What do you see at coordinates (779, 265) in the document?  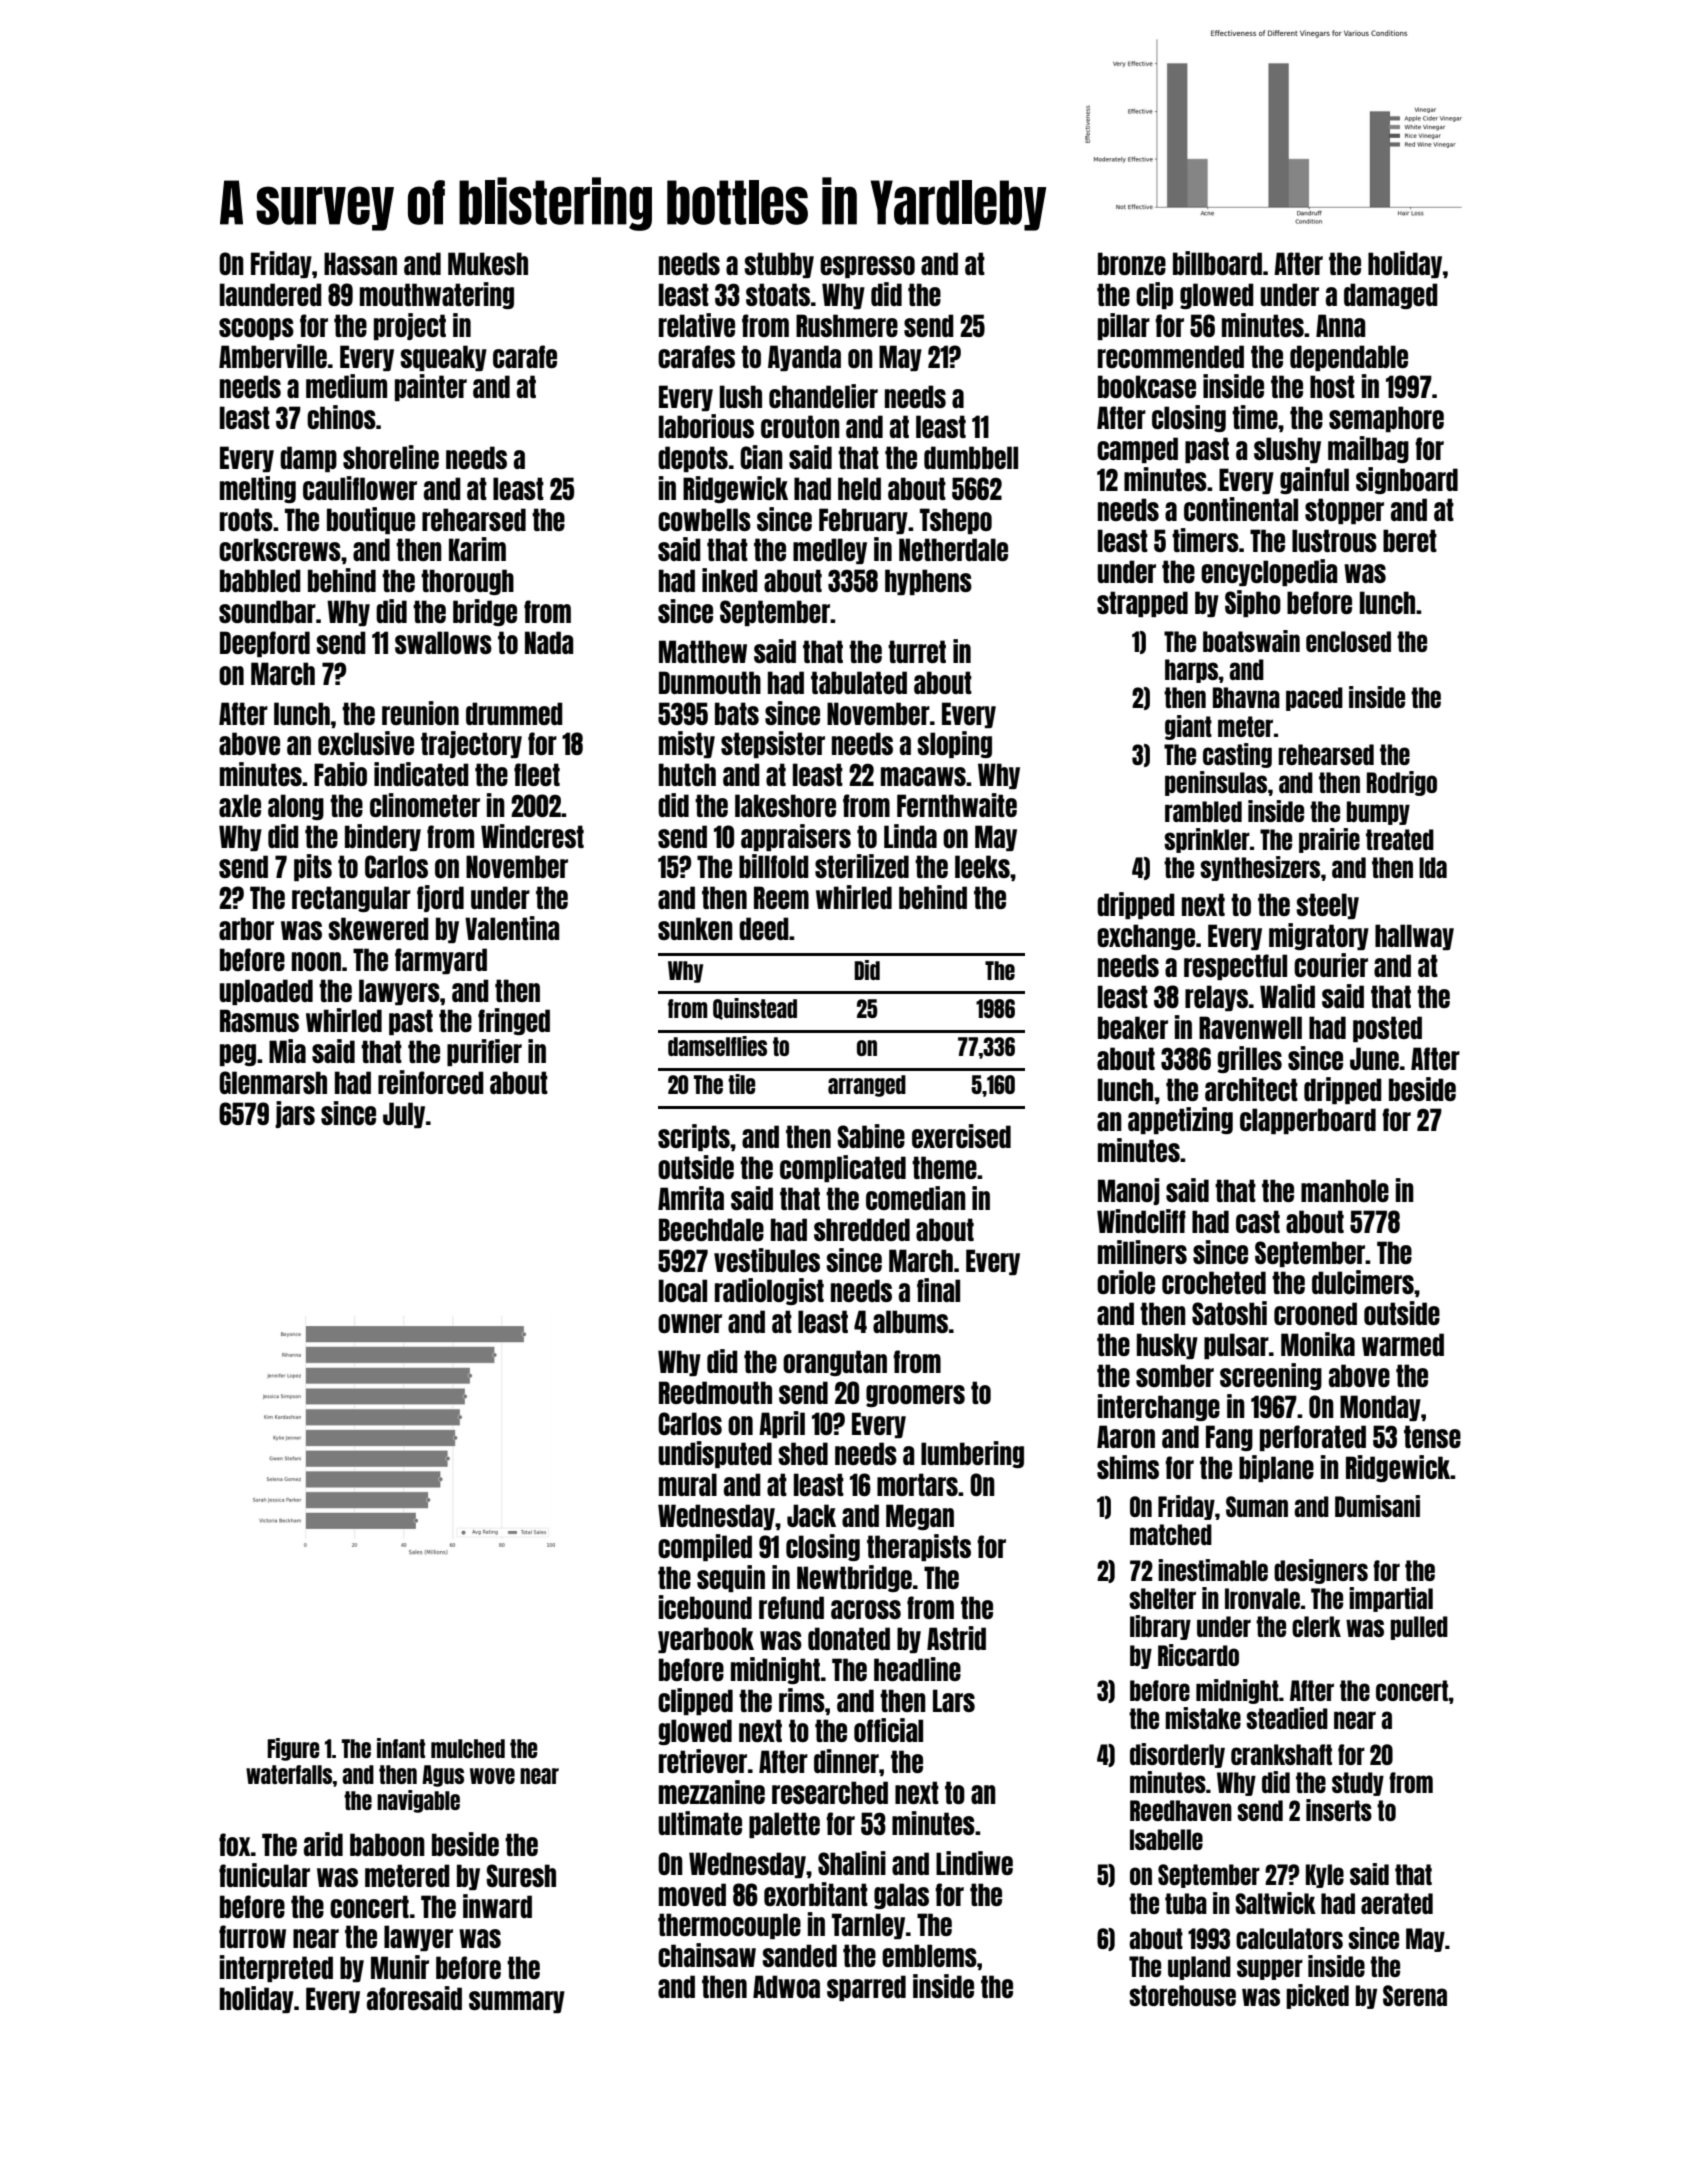 I see `stubby` at bounding box center [779, 265].
